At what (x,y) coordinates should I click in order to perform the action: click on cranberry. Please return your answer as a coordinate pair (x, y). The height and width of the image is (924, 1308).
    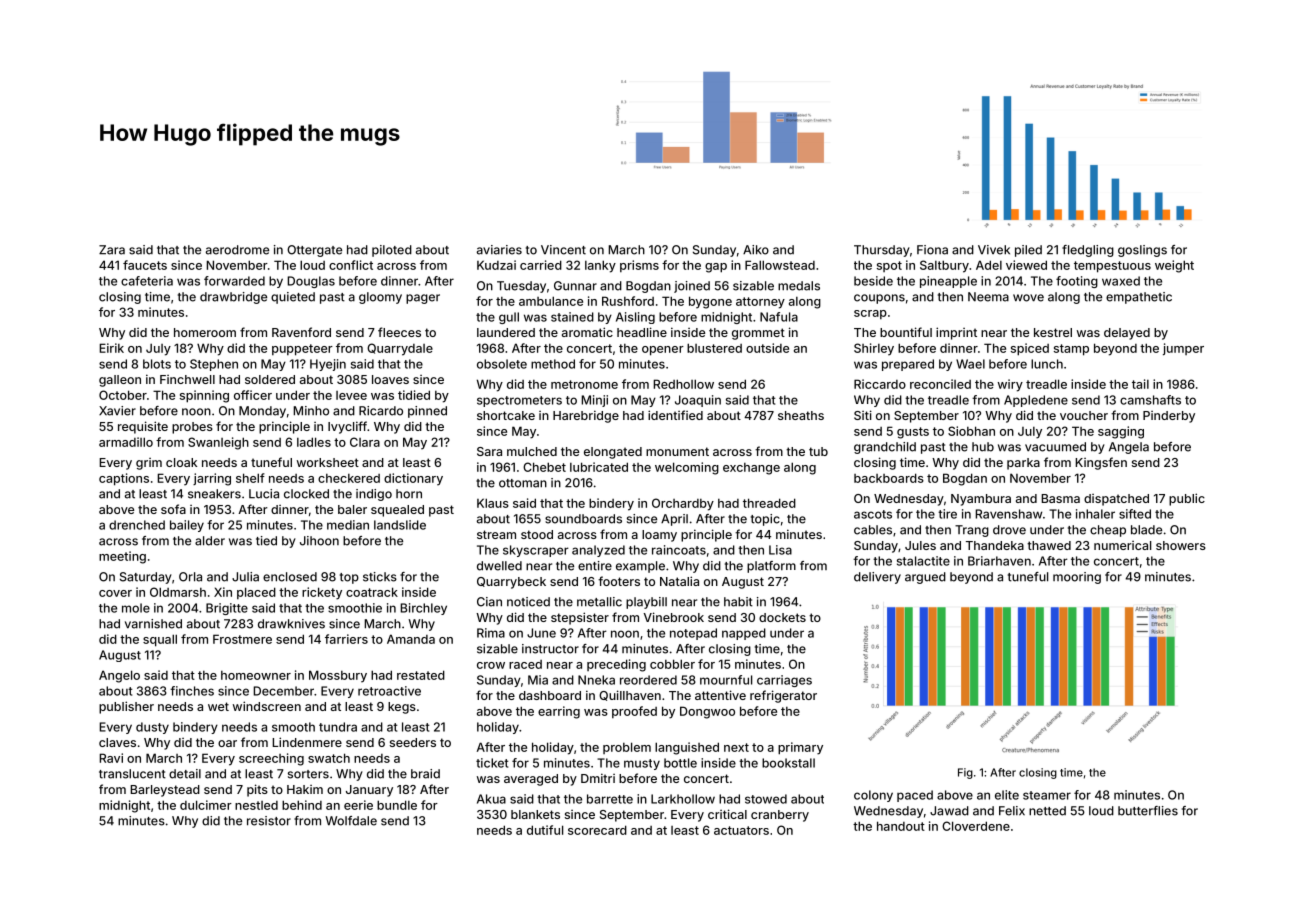
    Looking at the image, I should click on (780, 816).
